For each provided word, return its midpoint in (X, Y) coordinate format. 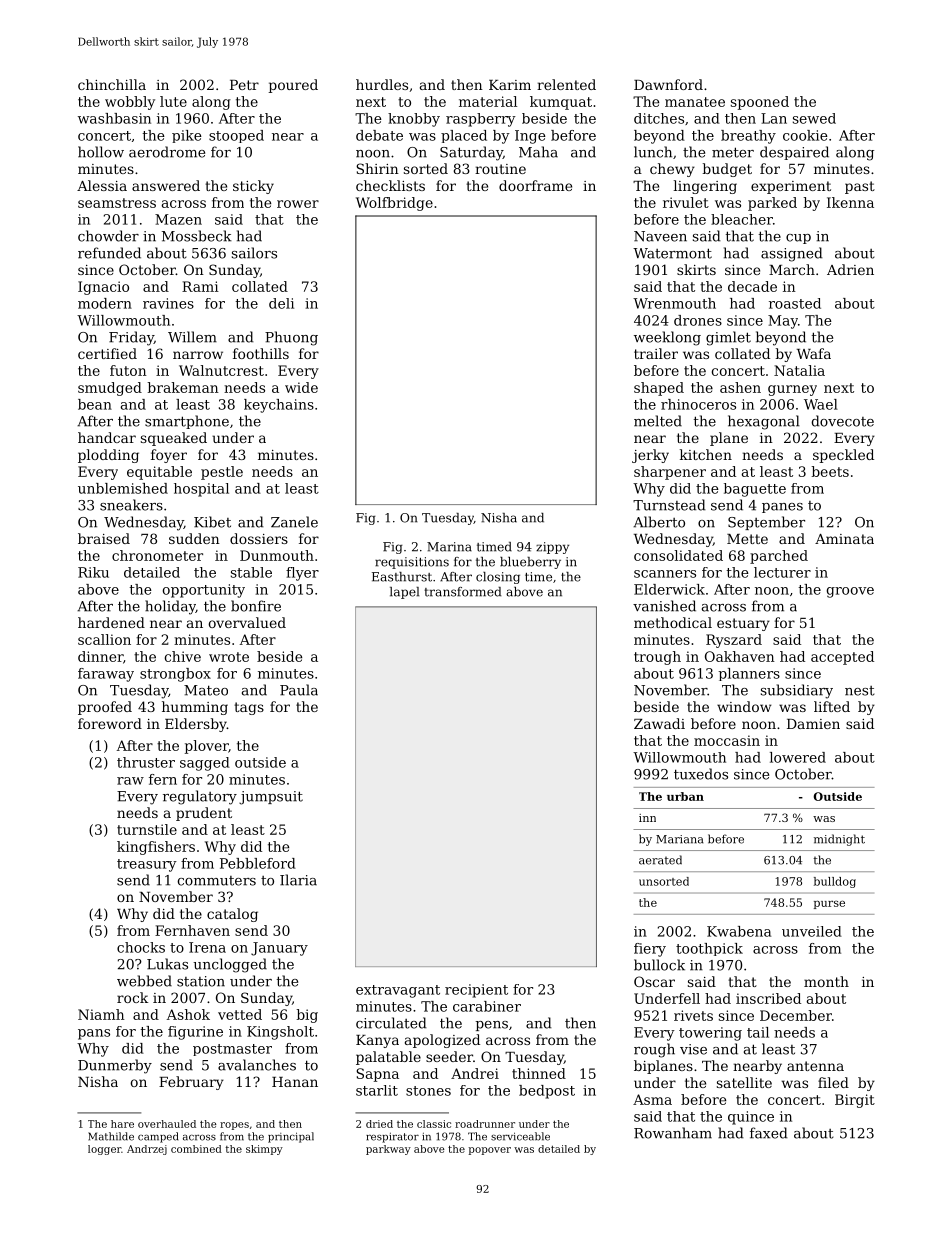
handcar (107, 437)
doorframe (535, 185)
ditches (659, 118)
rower (298, 204)
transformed (462, 592)
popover (490, 1151)
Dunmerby (115, 1066)
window (744, 706)
